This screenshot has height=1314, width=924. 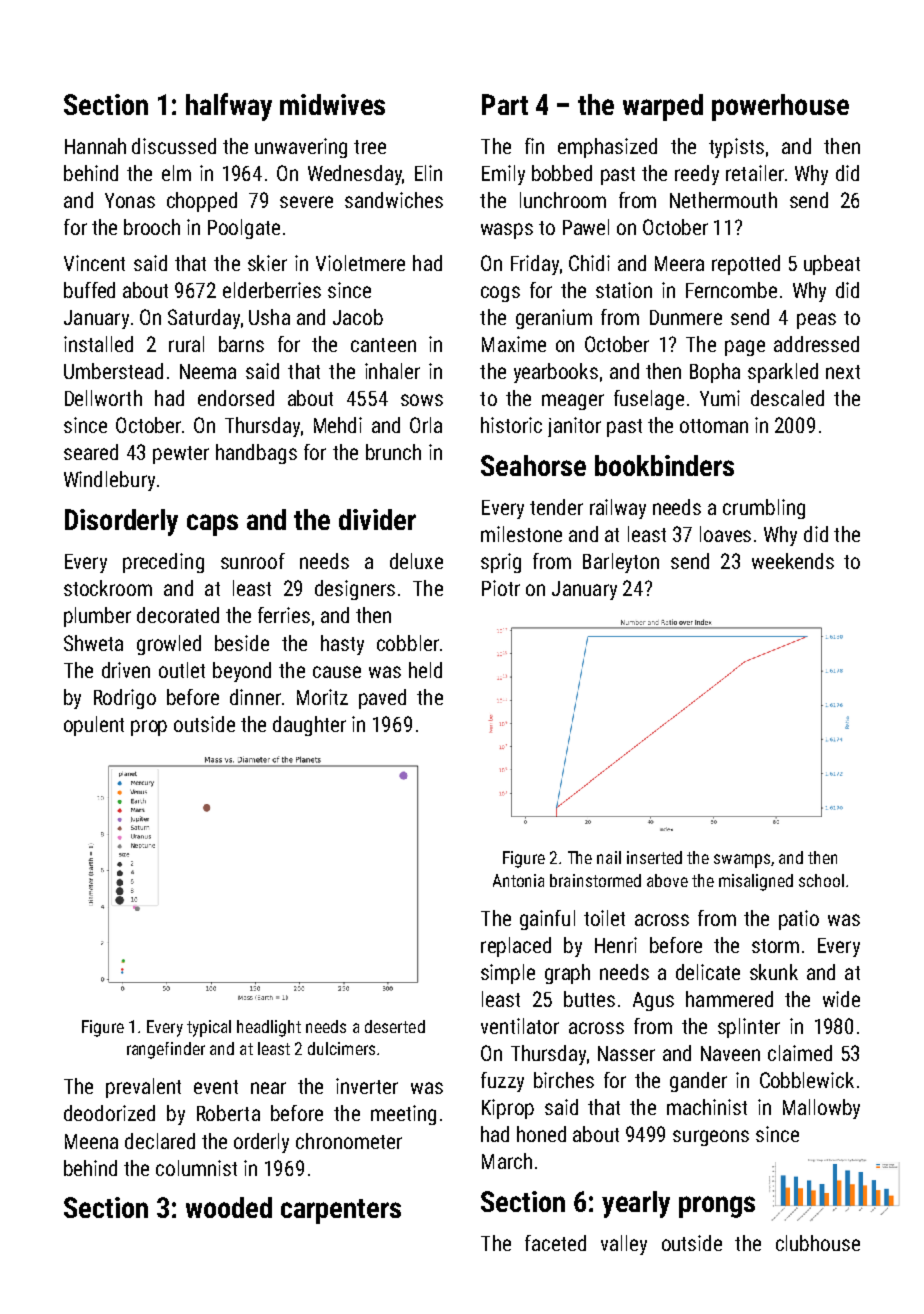 What do you see at coordinates (518, 880) in the screenshot?
I see `Antonia` at bounding box center [518, 880].
